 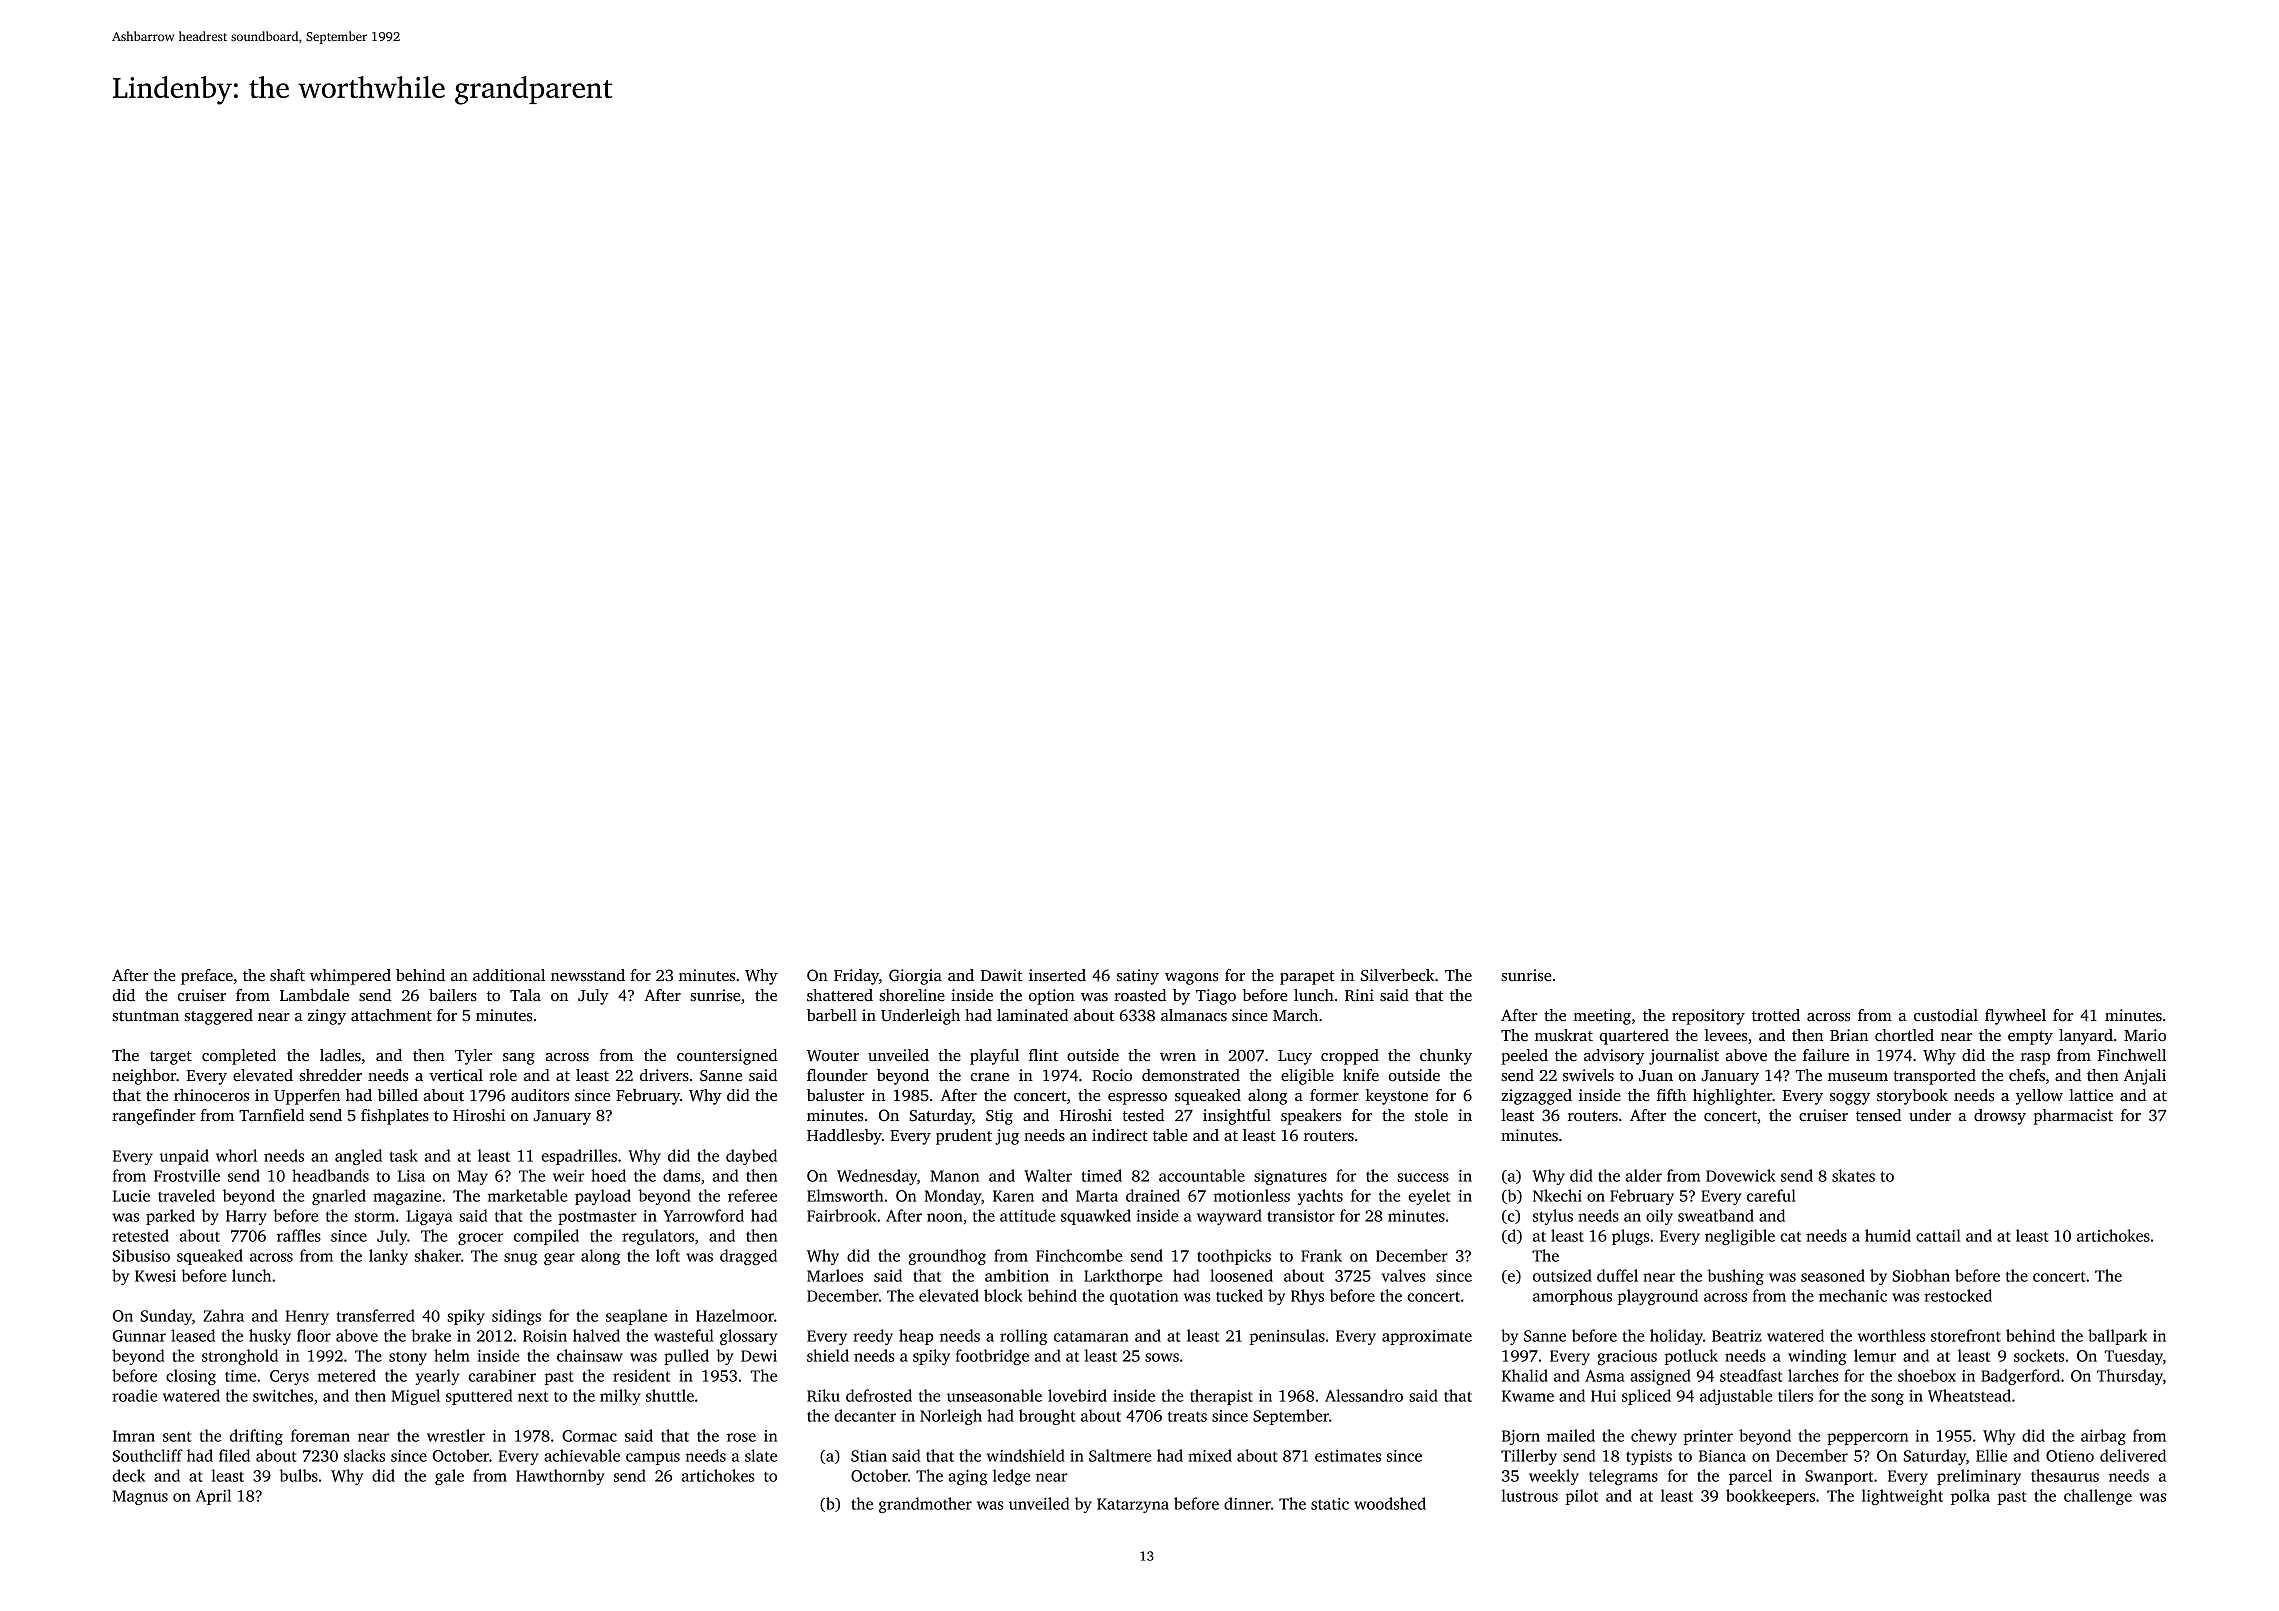 What do you see at coordinates (1364, 1395) in the screenshot?
I see `Alessandro` at bounding box center [1364, 1395].
